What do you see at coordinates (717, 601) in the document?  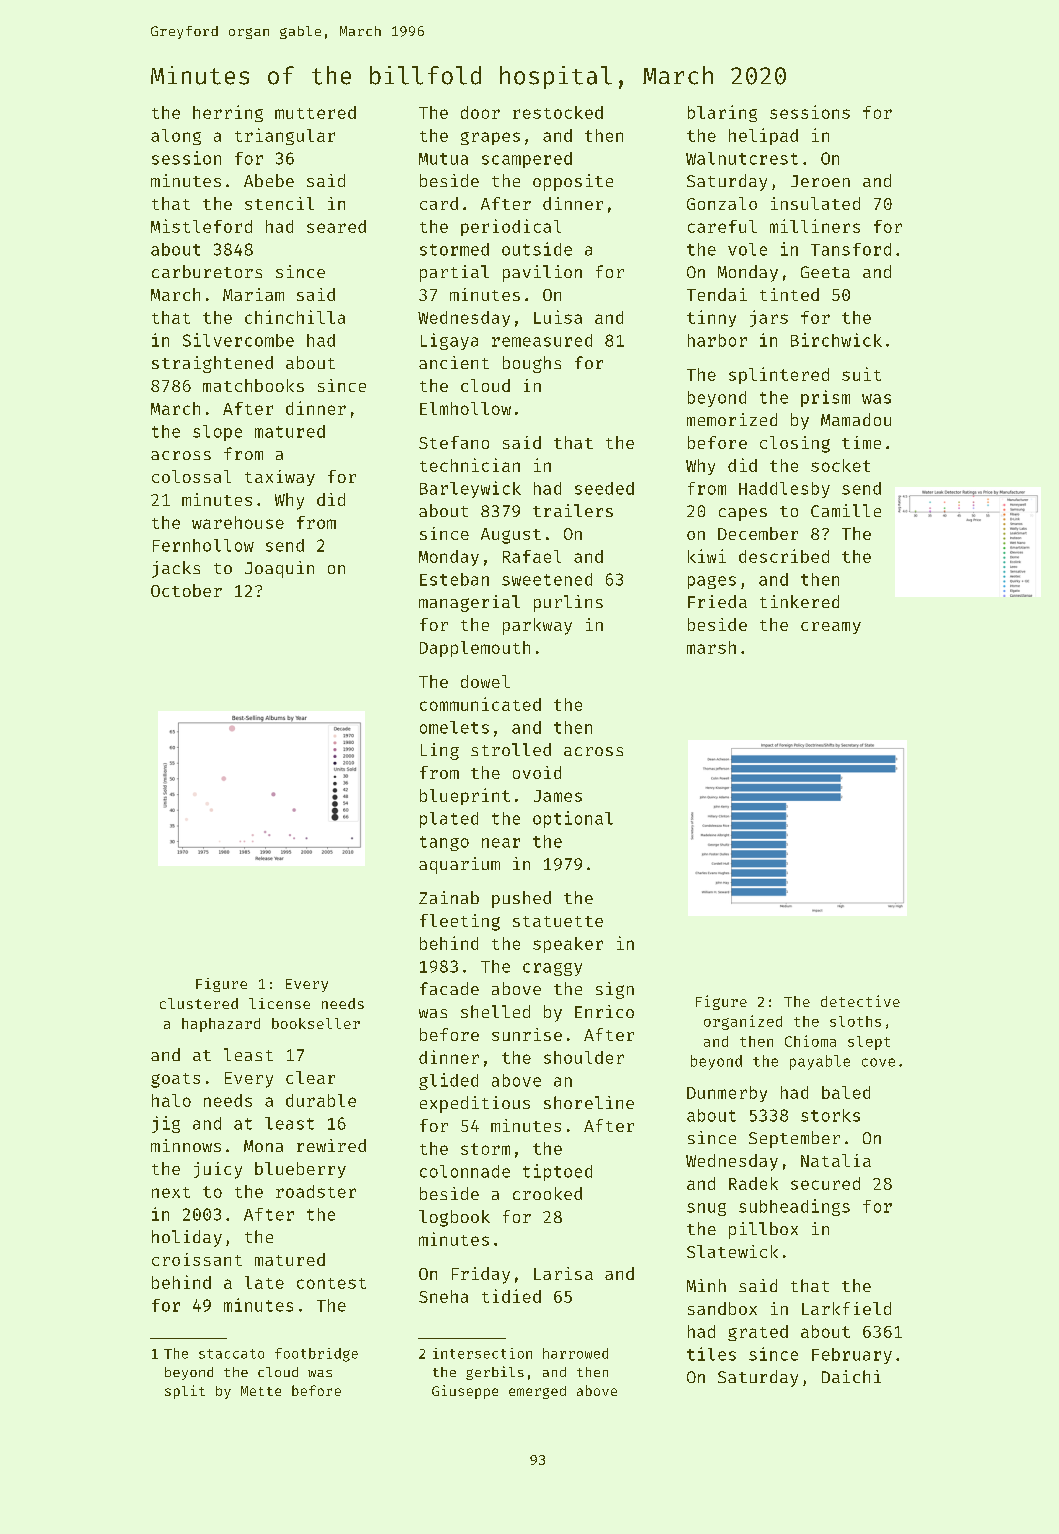 I see `Frieda` at bounding box center [717, 601].
